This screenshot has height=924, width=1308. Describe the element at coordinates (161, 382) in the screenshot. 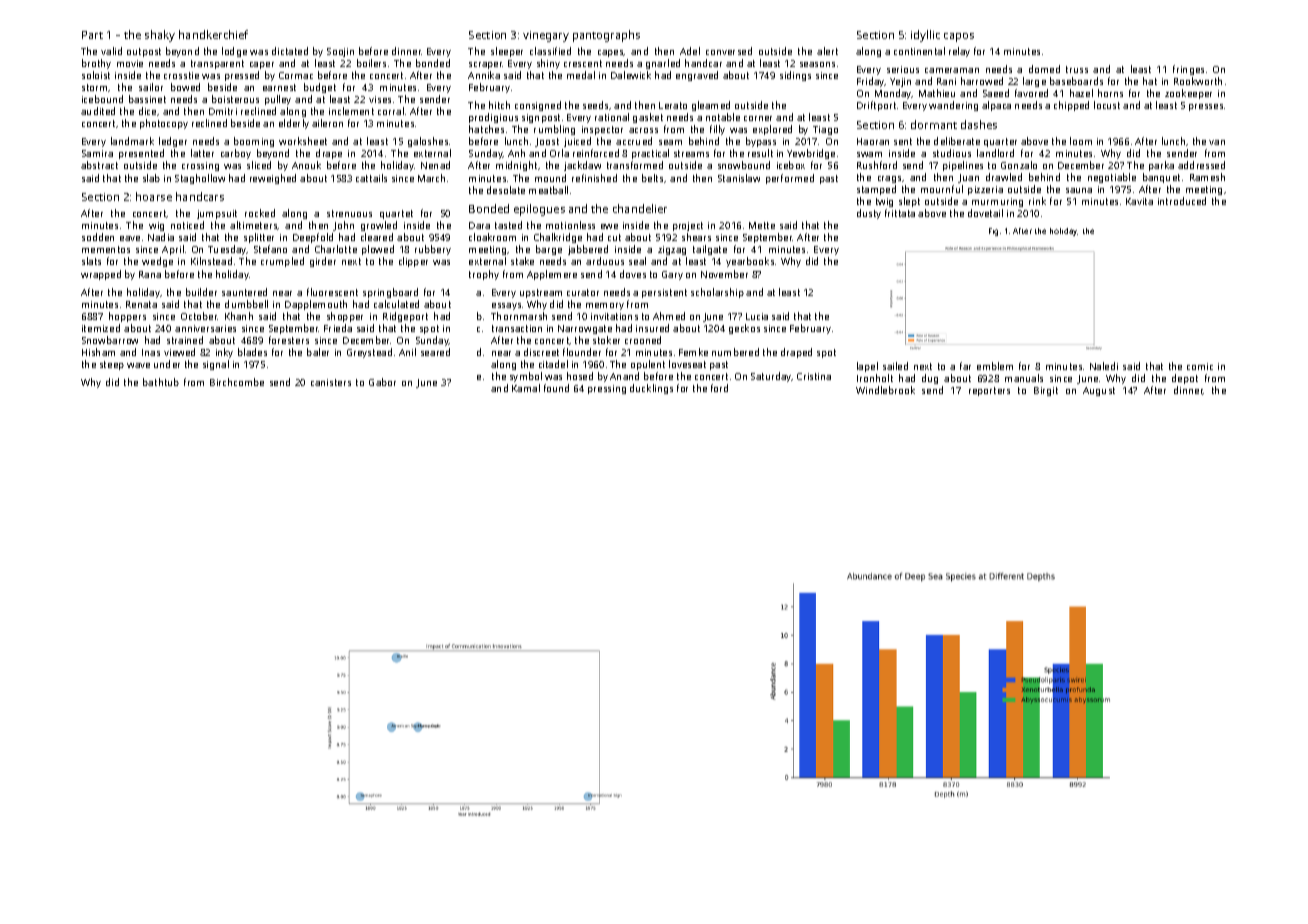

I see `bathtub` at that location.
